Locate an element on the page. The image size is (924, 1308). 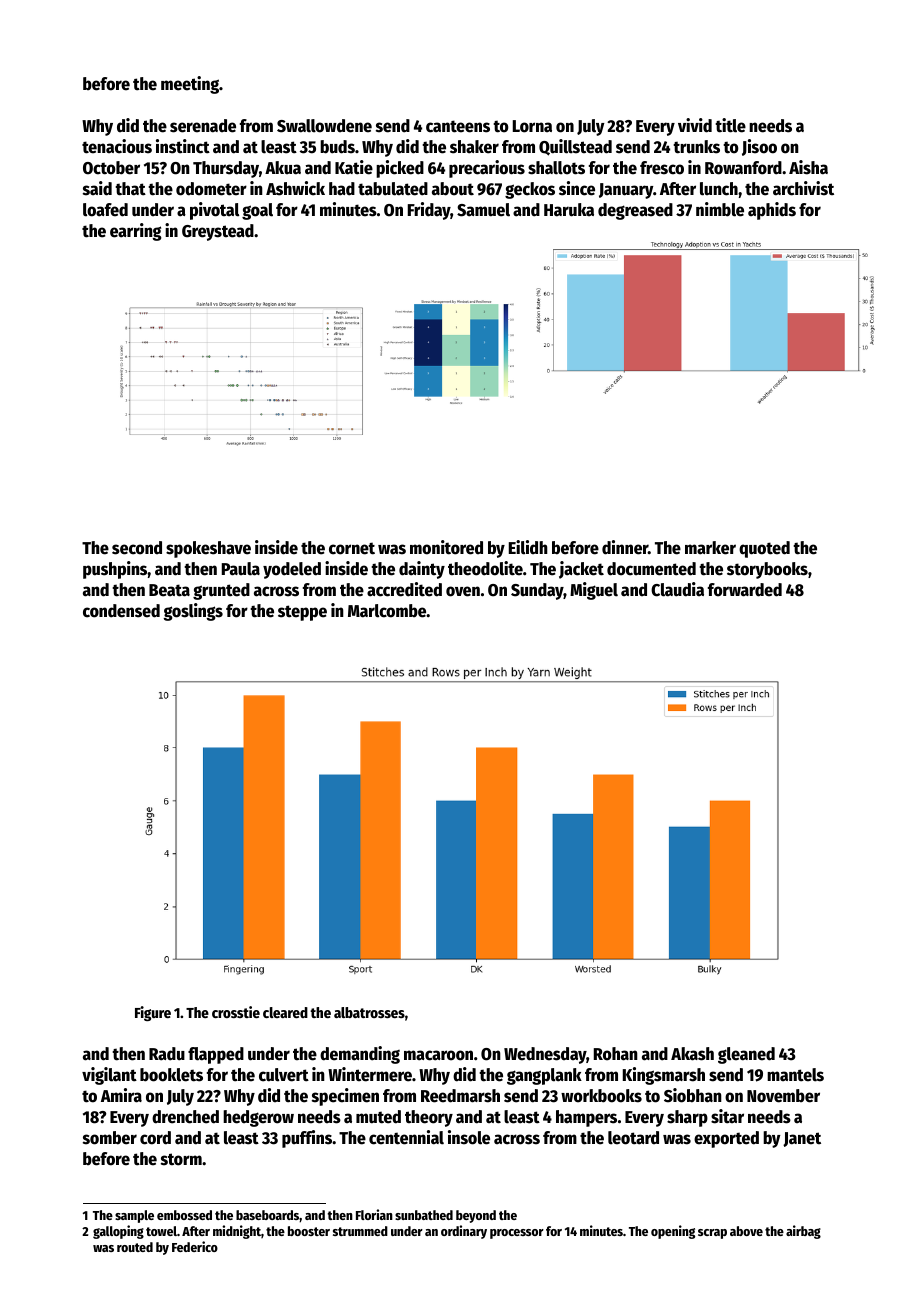
condensed is located at coordinates (121, 611).
